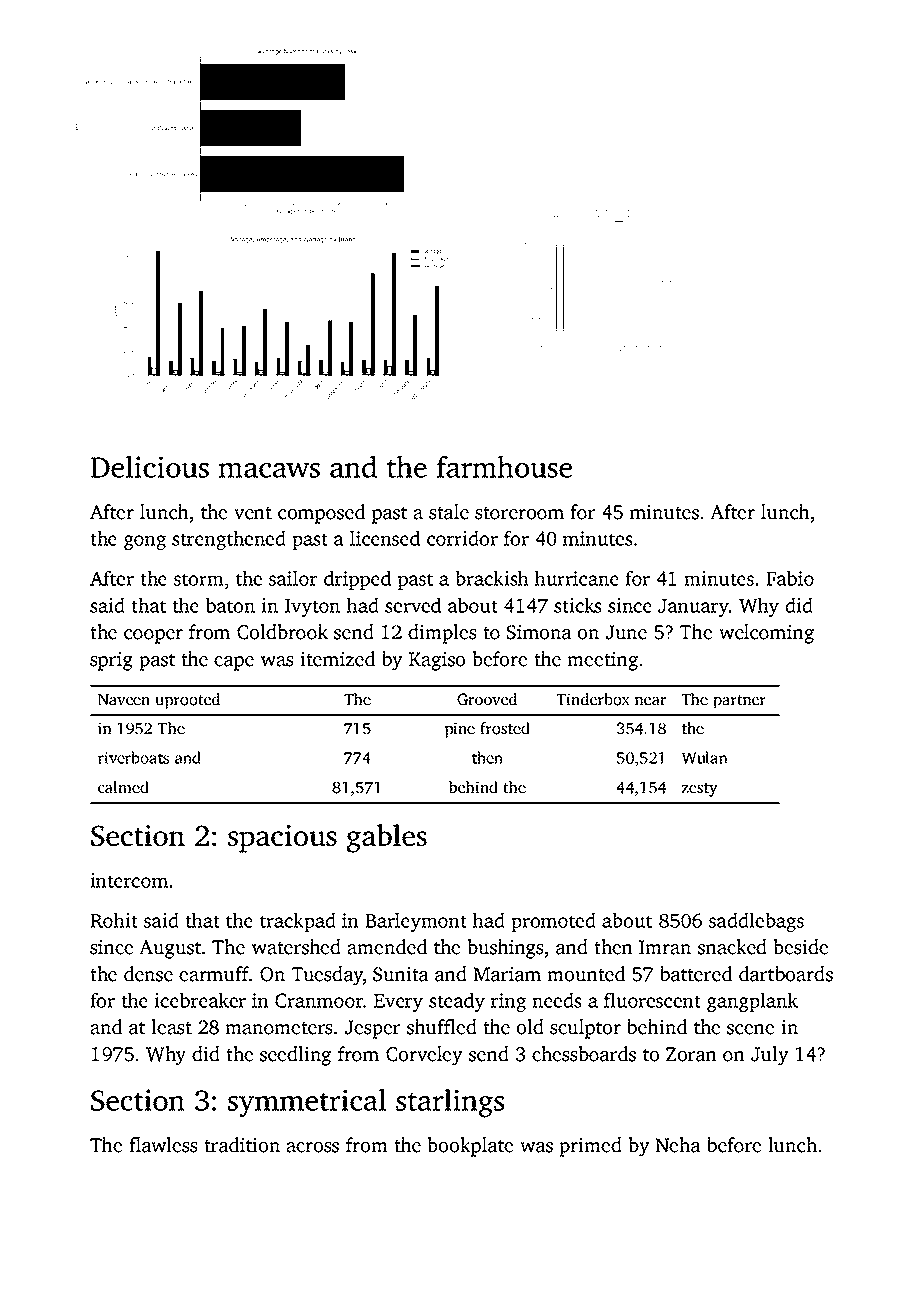 Image resolution: width=924 pixels, height=1314 pixels. What do you see at coordinates (790, 578) in the page?
I see `Fabio` at bounding box center [790, 578].
